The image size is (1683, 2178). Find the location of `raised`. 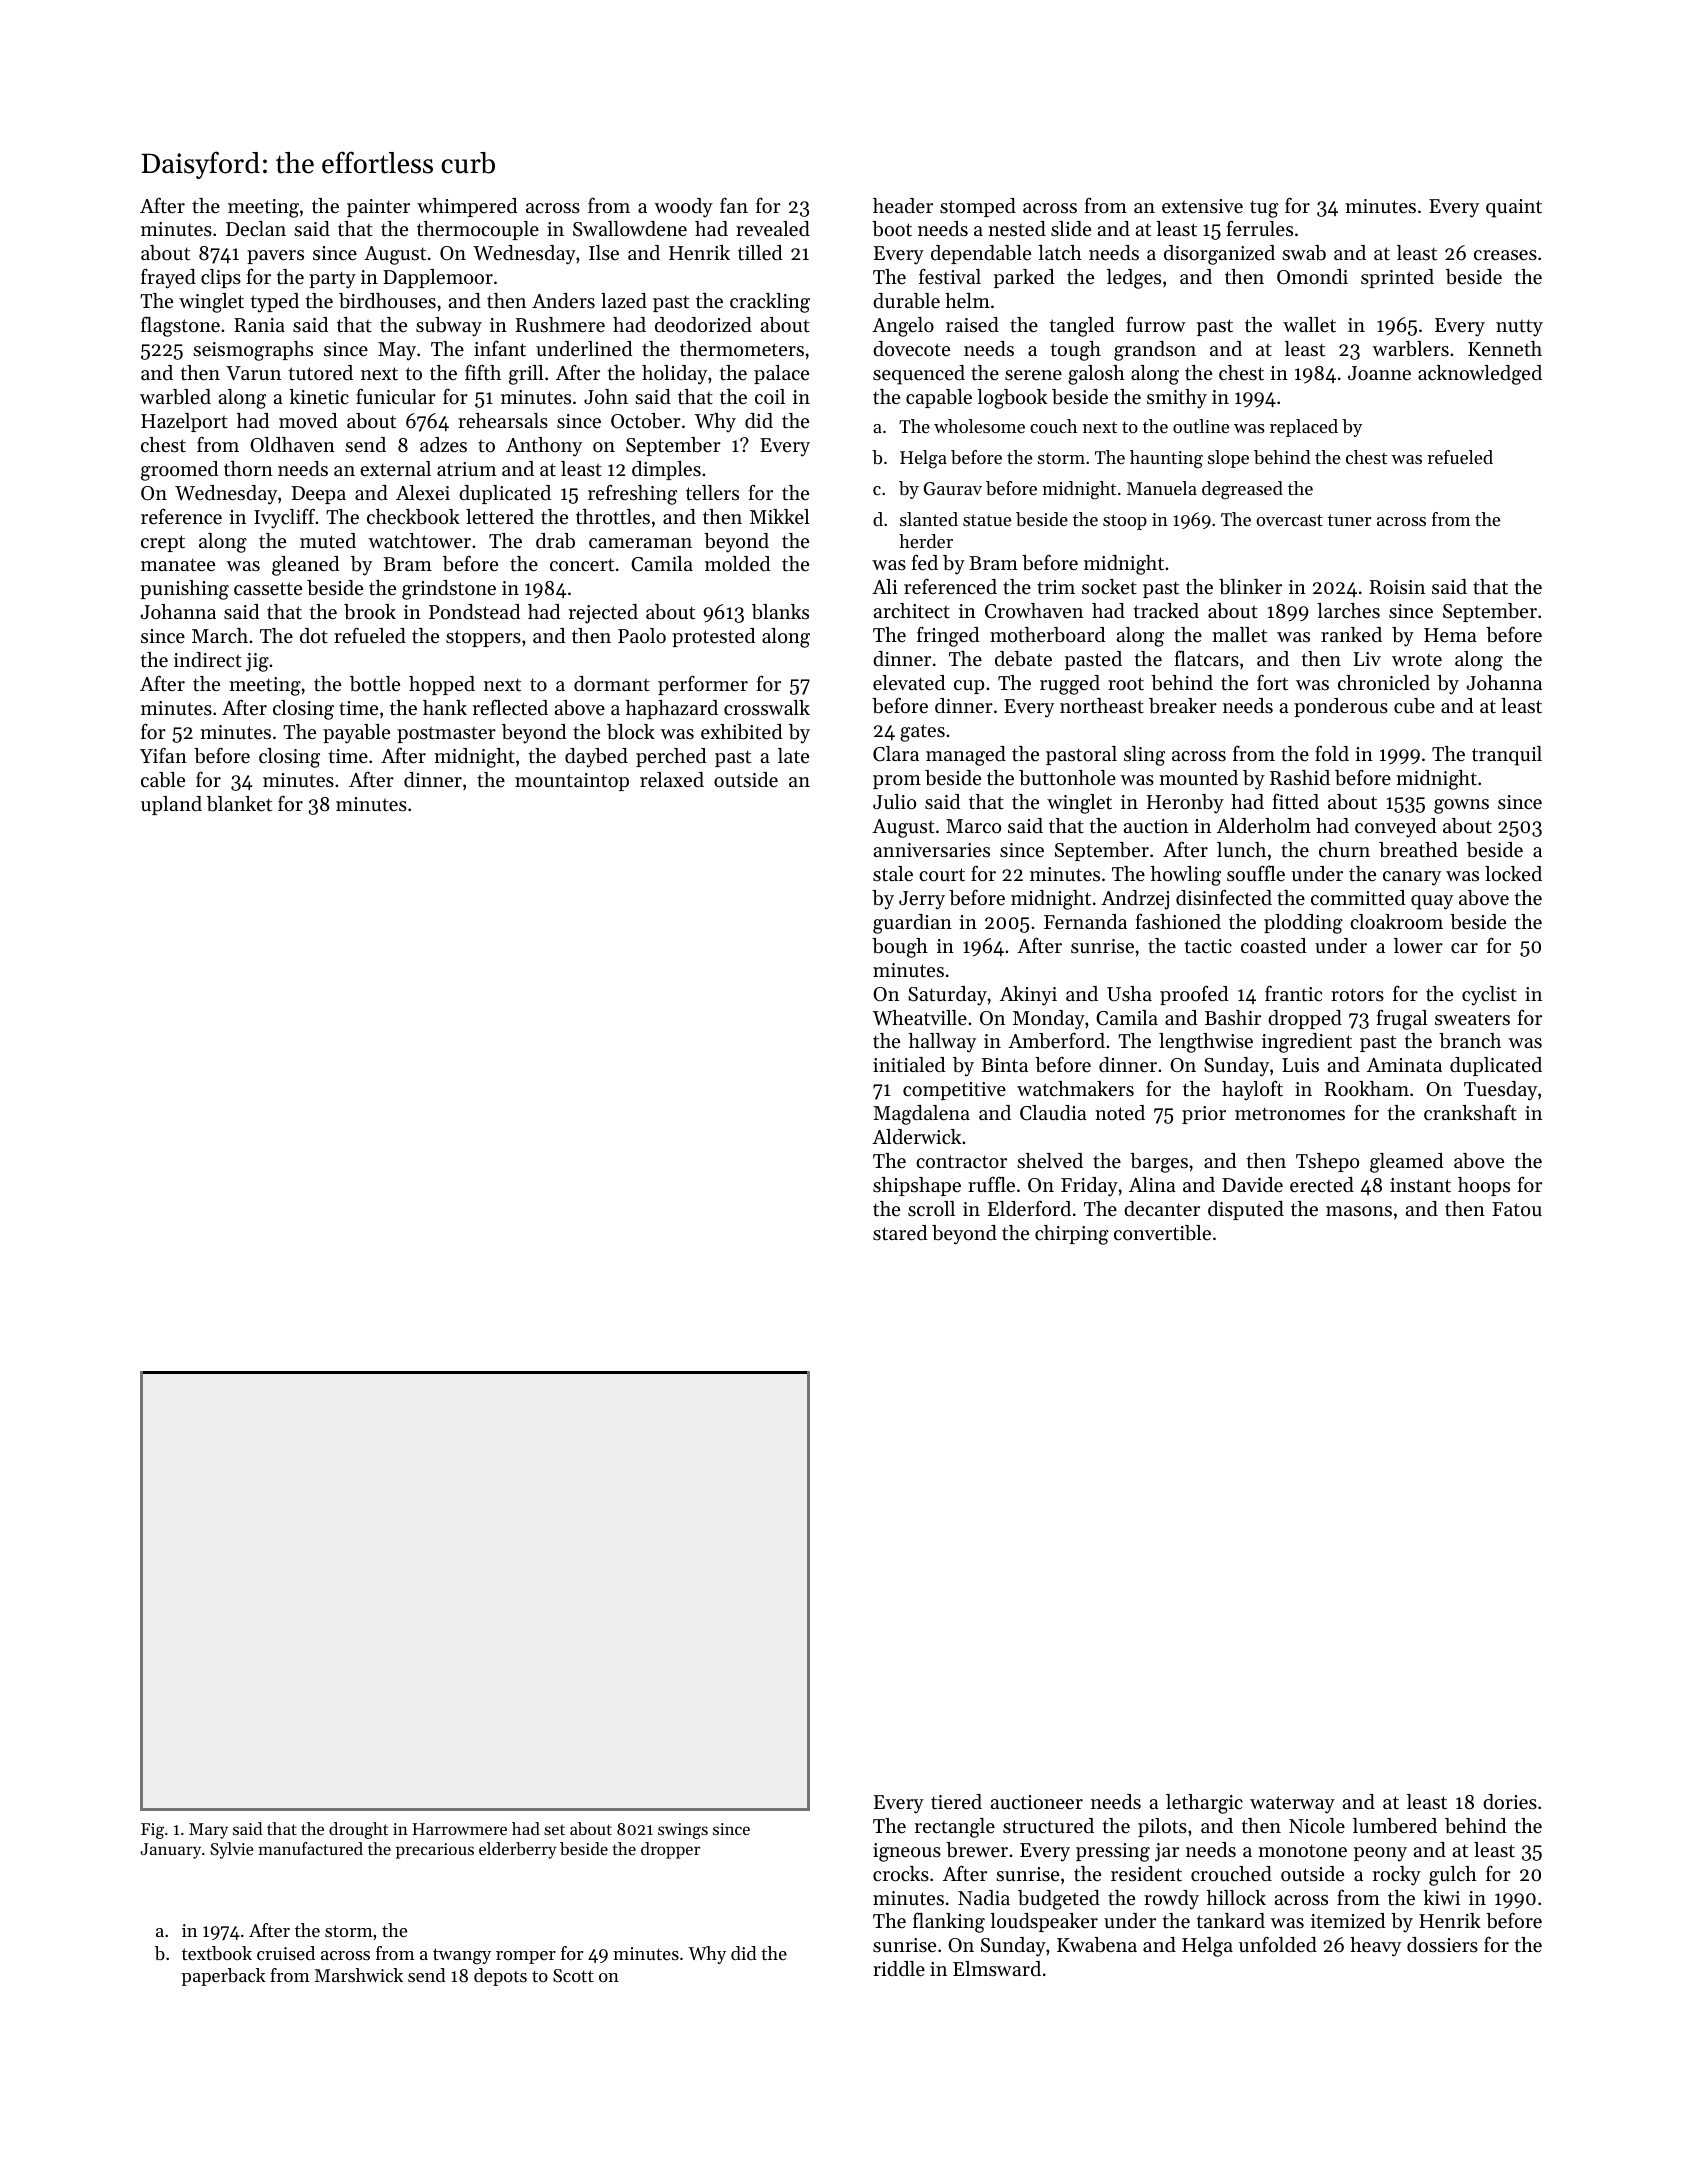

raised is located at coordinates (972, 325).
